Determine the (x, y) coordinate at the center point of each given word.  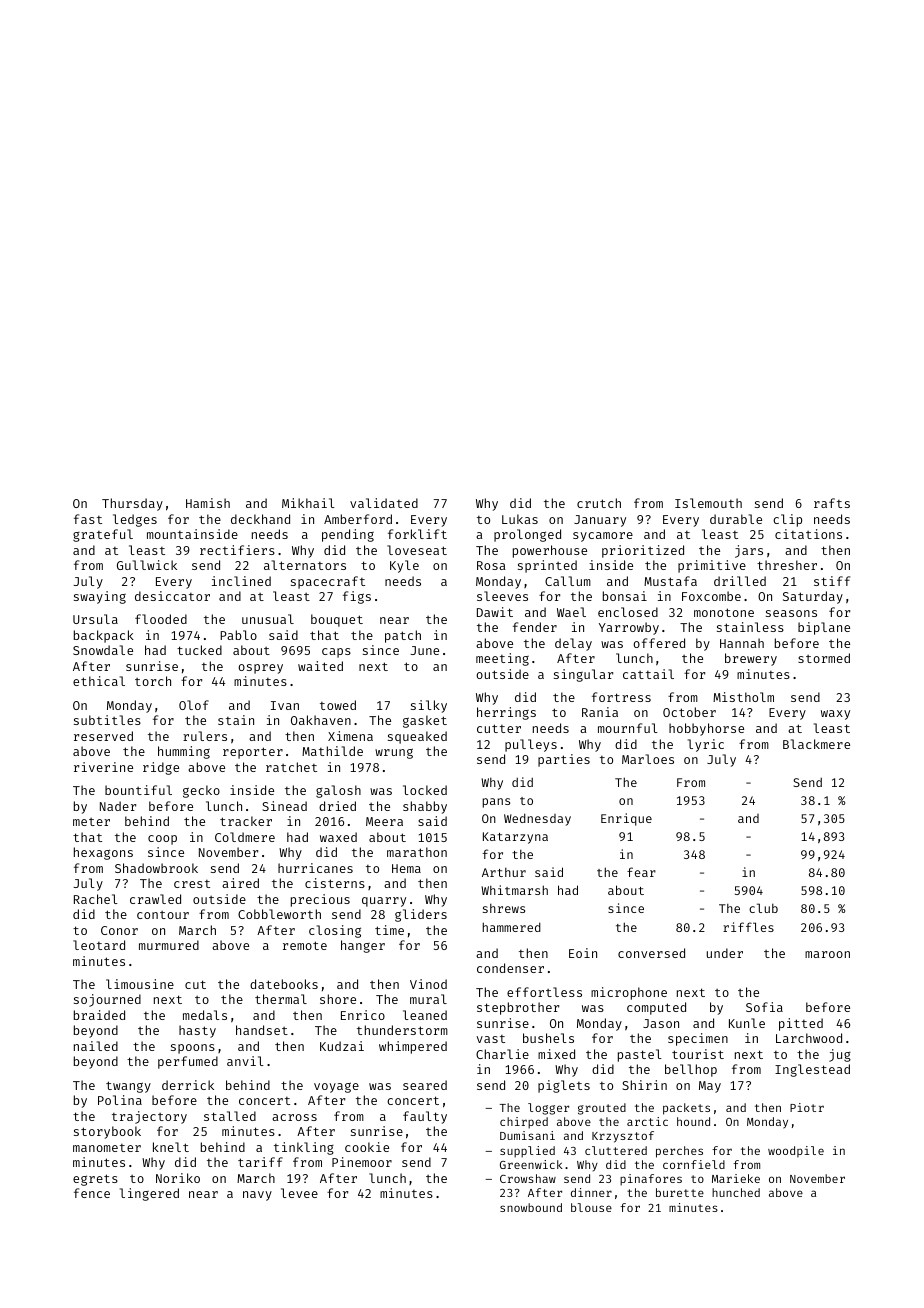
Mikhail (308, 503)
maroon (827, 954)
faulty (425, 1117)
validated (384, 503)
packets (686, 1109)
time (389, 930)
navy (257, 1196)
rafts (832, 503)
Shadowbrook (156, 868)
